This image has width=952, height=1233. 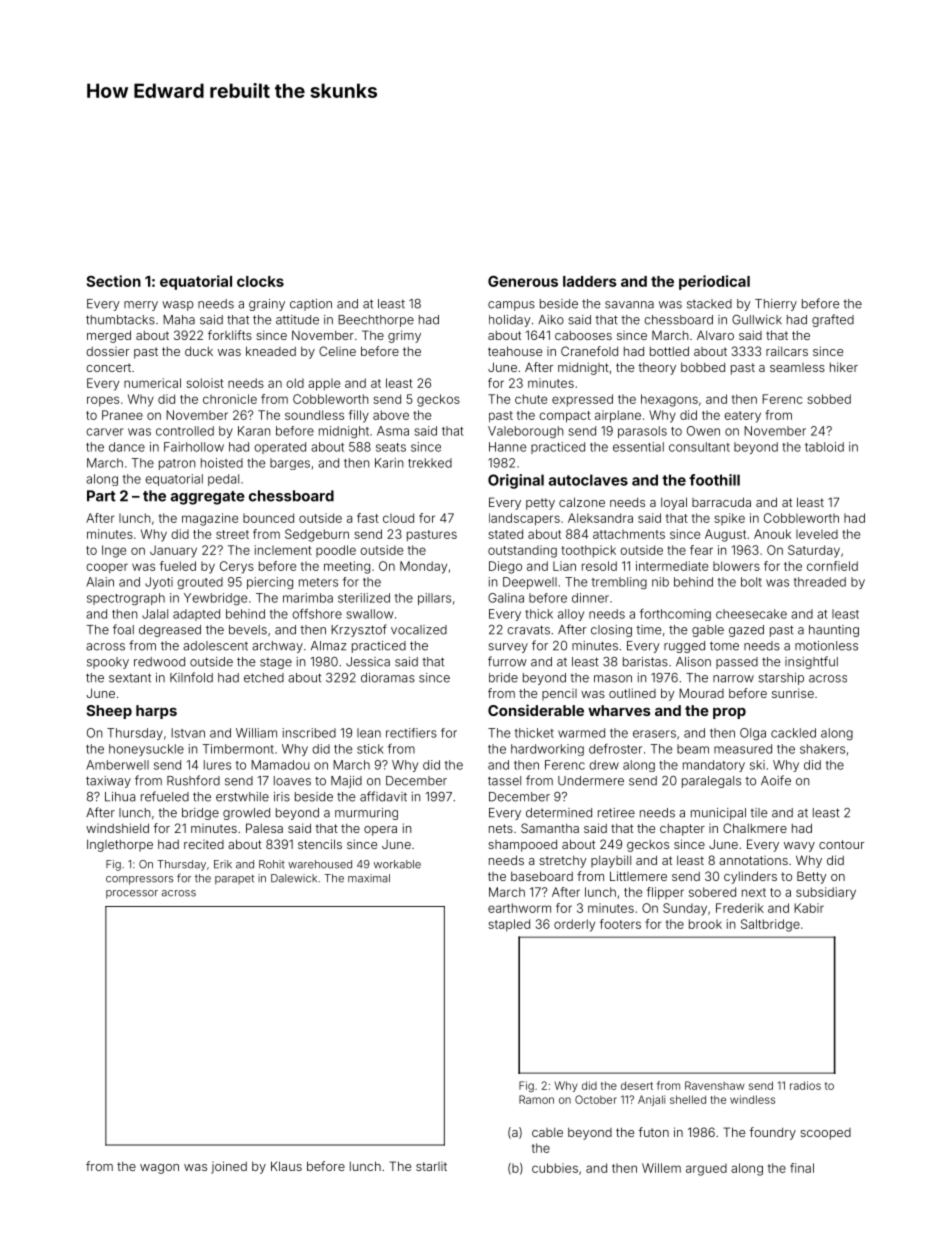 What do you see at coordinates (324, 384) in the image?
I see `apple` at bounding box center [324, 384].
